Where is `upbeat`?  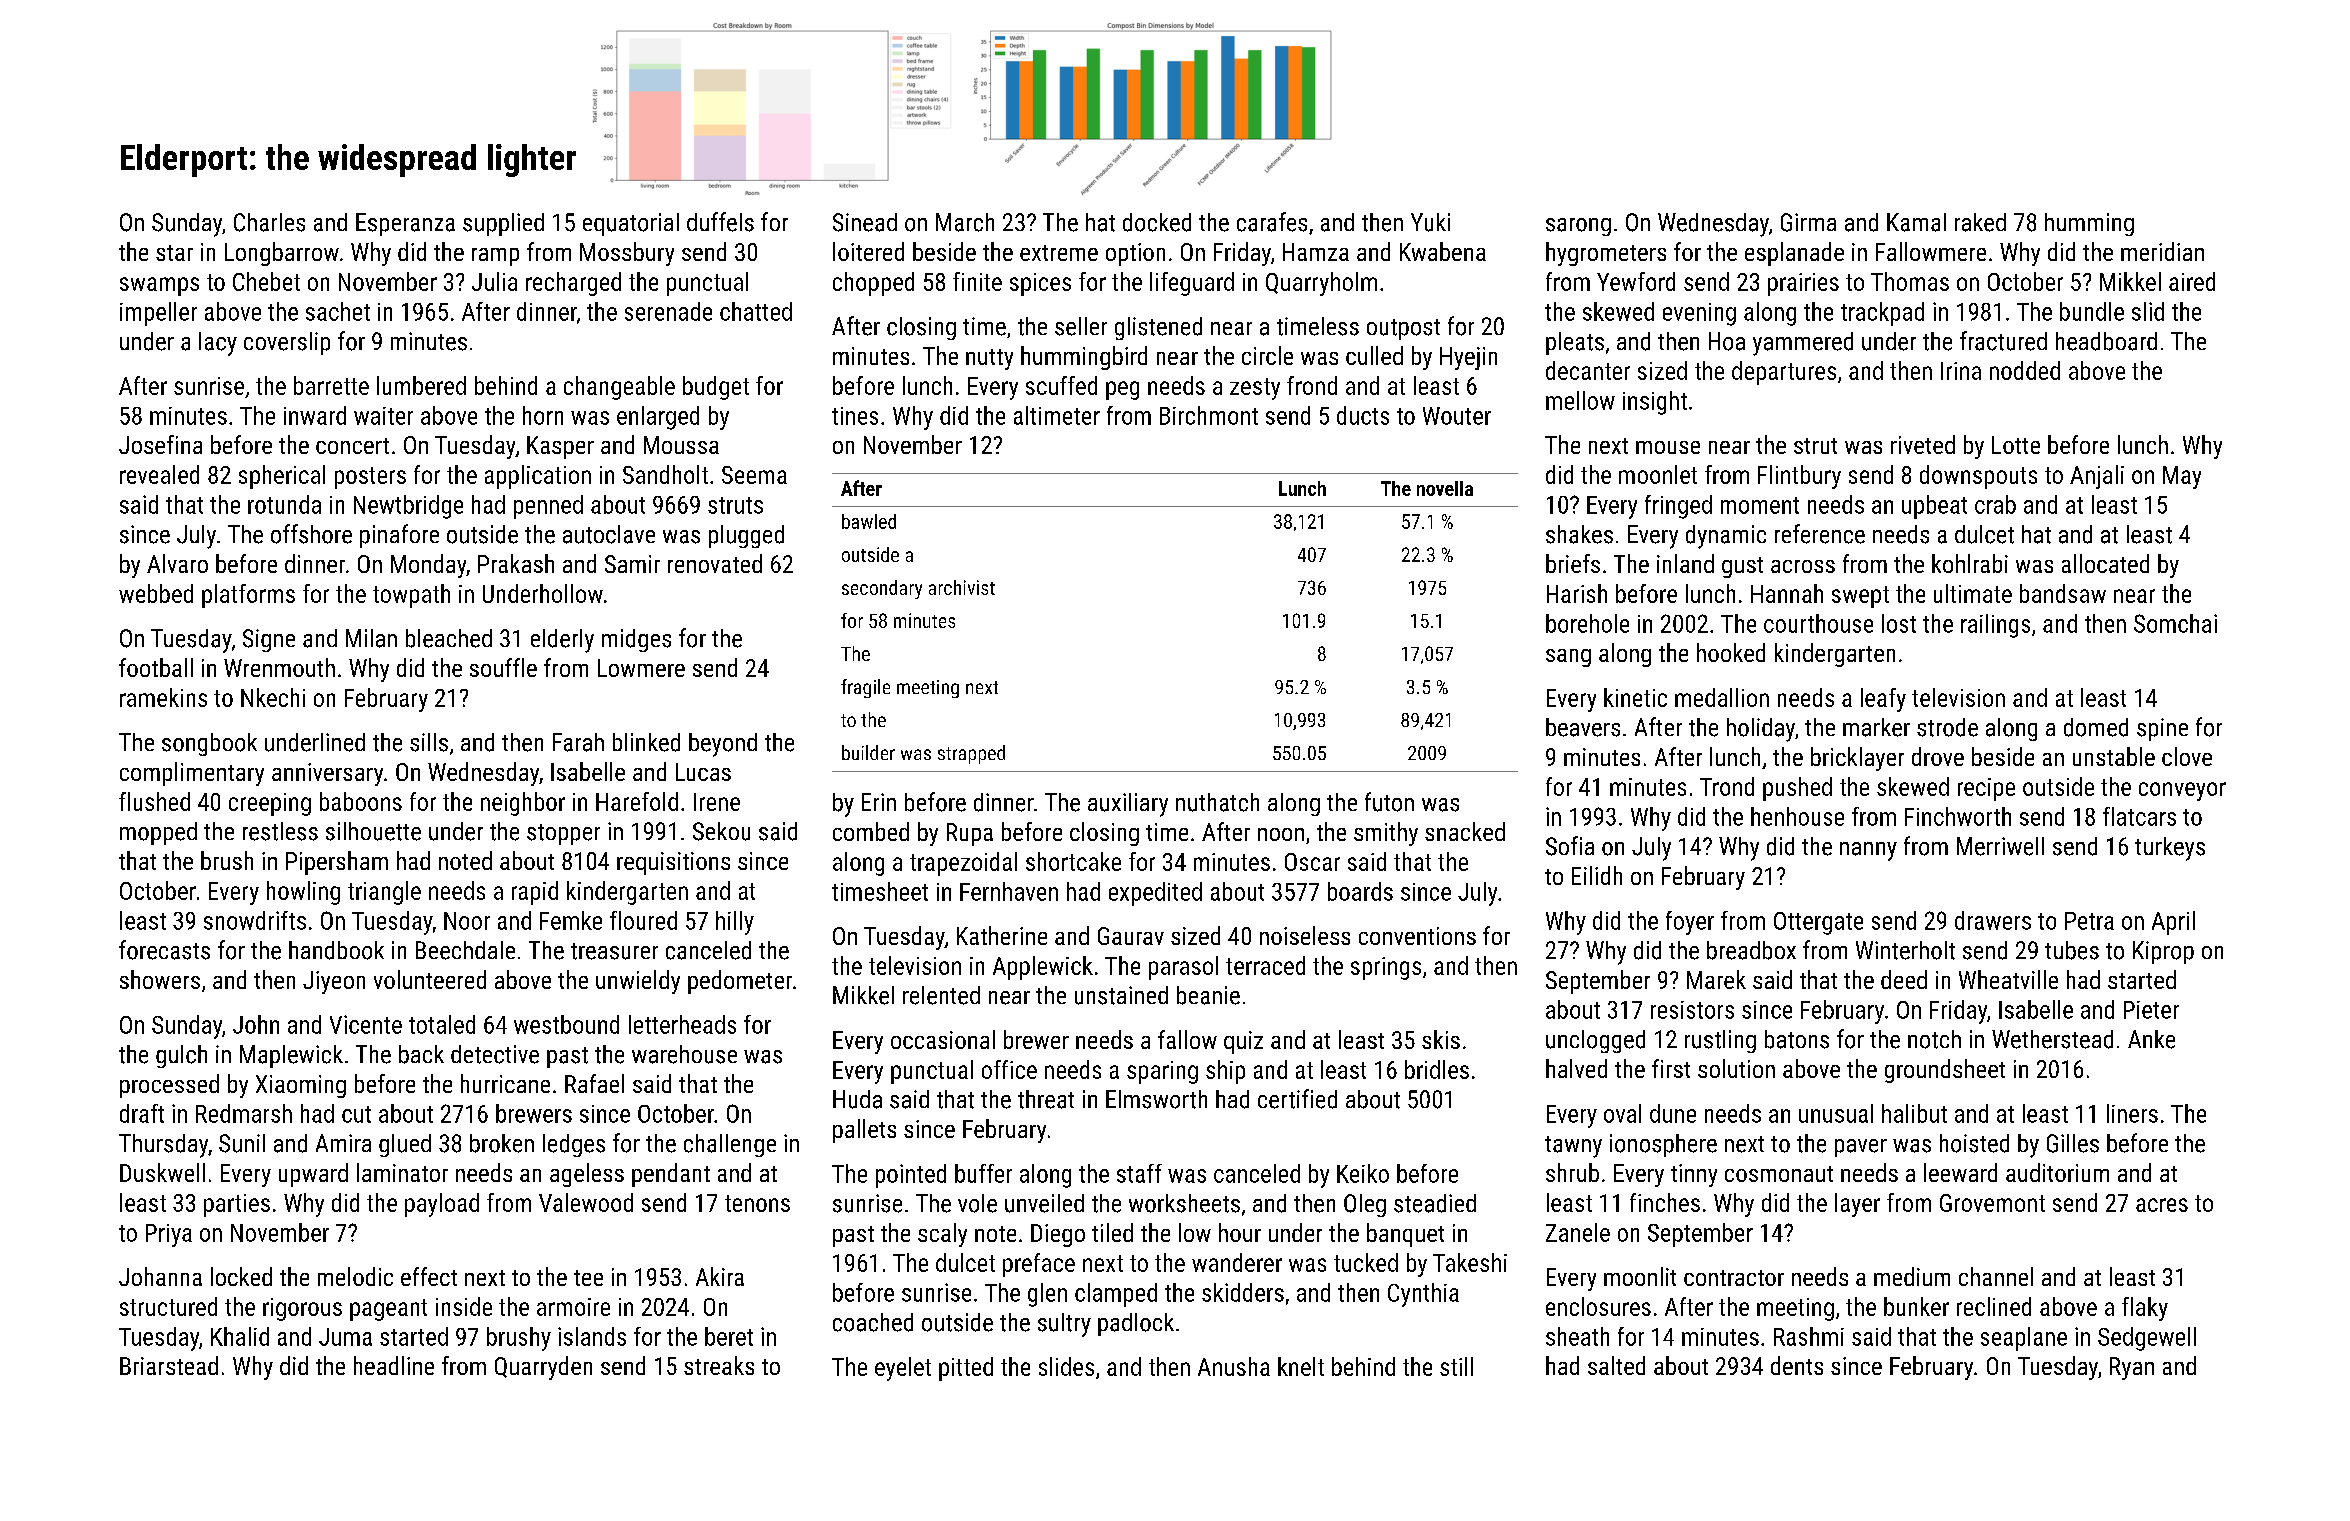
upbeat is located at coordinates (1934, 507).
